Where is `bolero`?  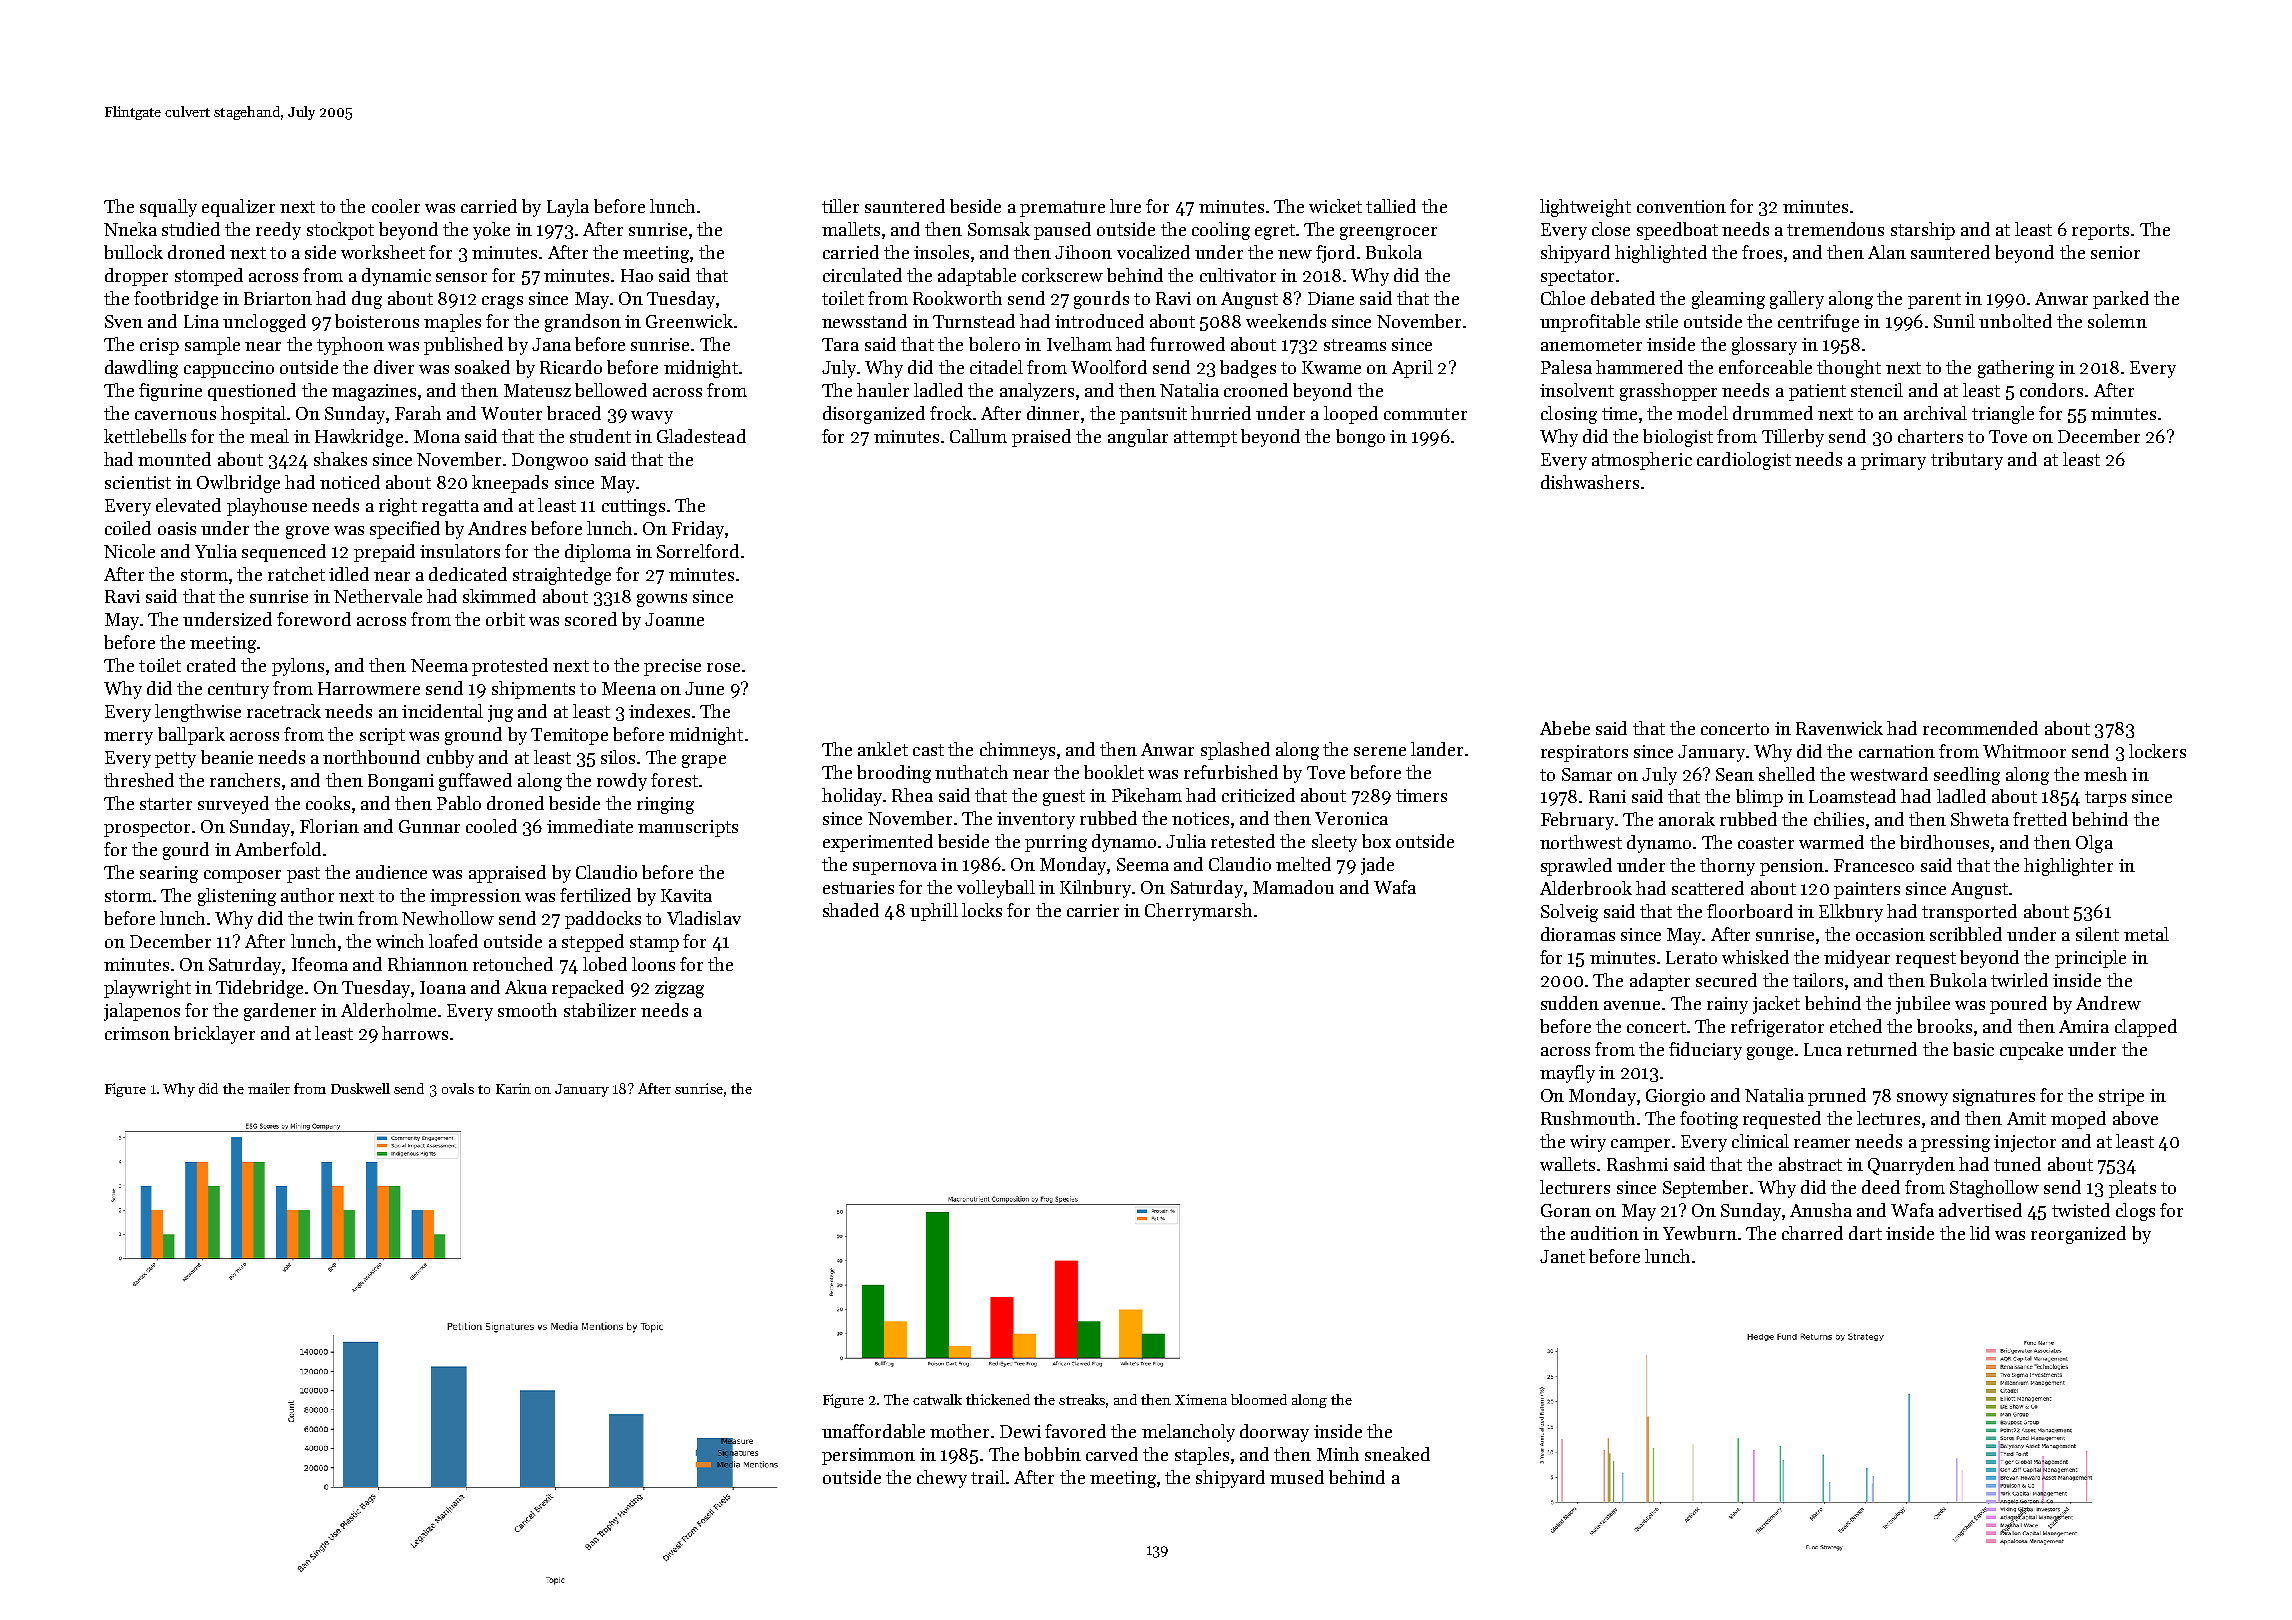
bolero is located at coordinates (994, 344).
